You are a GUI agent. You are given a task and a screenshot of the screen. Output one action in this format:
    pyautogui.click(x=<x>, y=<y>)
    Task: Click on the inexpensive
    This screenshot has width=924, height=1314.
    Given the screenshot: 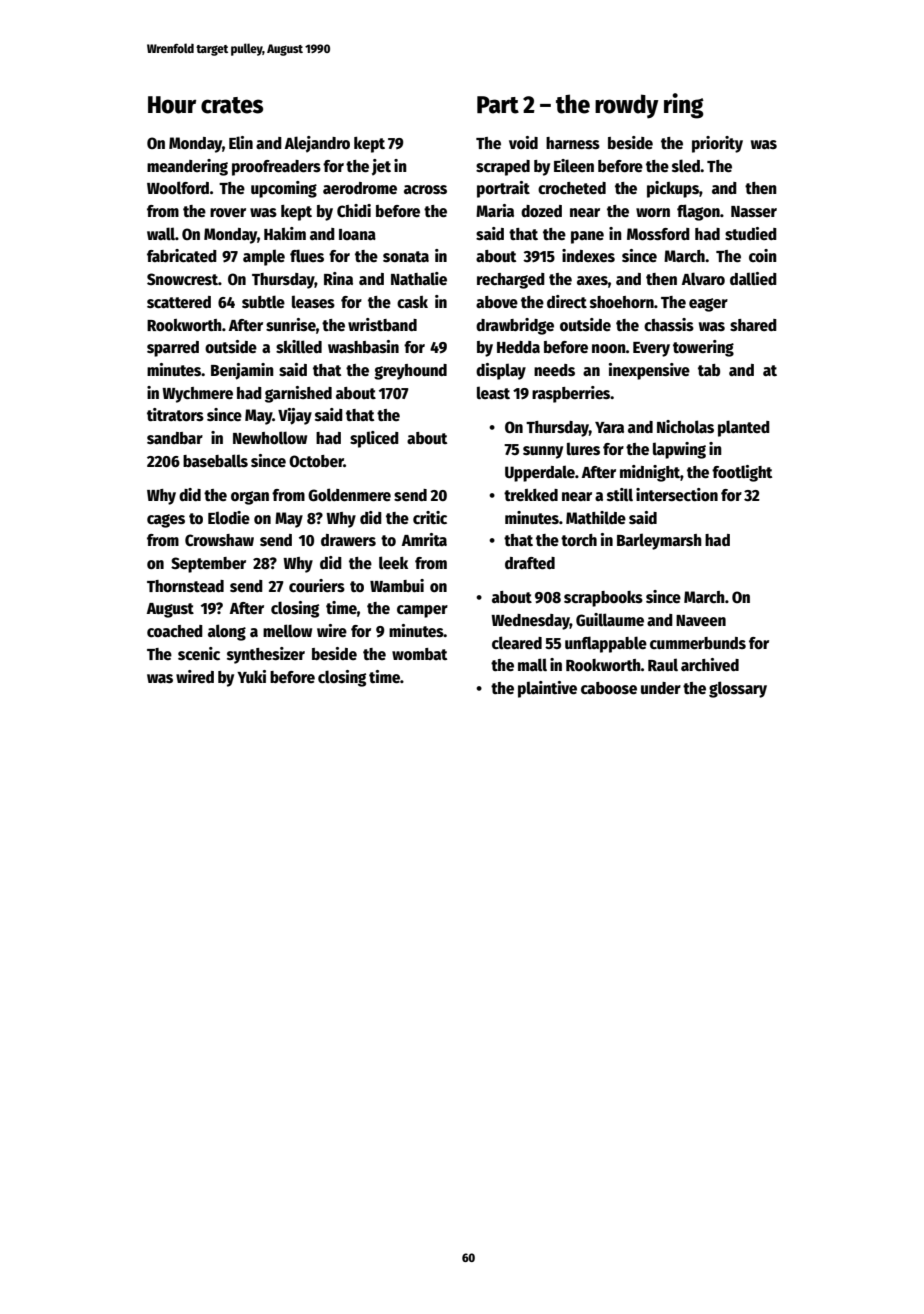 What is the action you would take?
    pyautogui.click(x=649, y=371)
